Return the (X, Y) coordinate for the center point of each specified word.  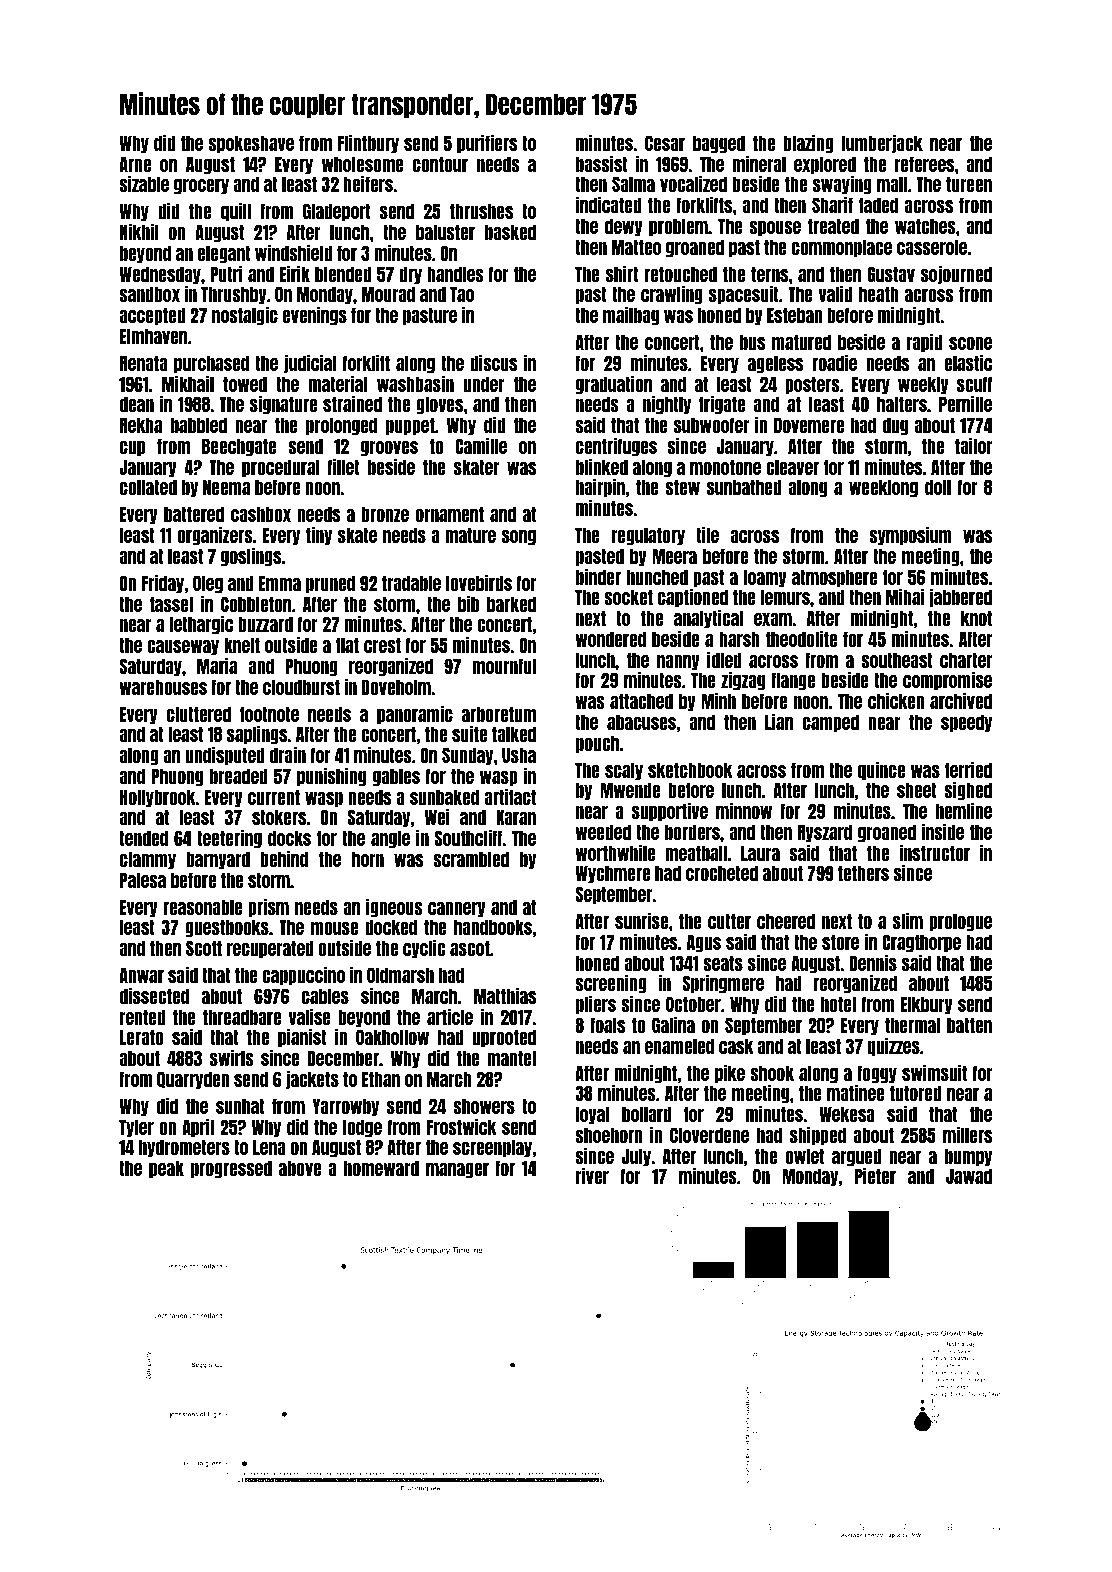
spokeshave (251, 144)
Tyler (136, 1128)
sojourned (956, 274)
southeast (897, 660)
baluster (445, 232)
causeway (183, 647)
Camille (481, 445)
